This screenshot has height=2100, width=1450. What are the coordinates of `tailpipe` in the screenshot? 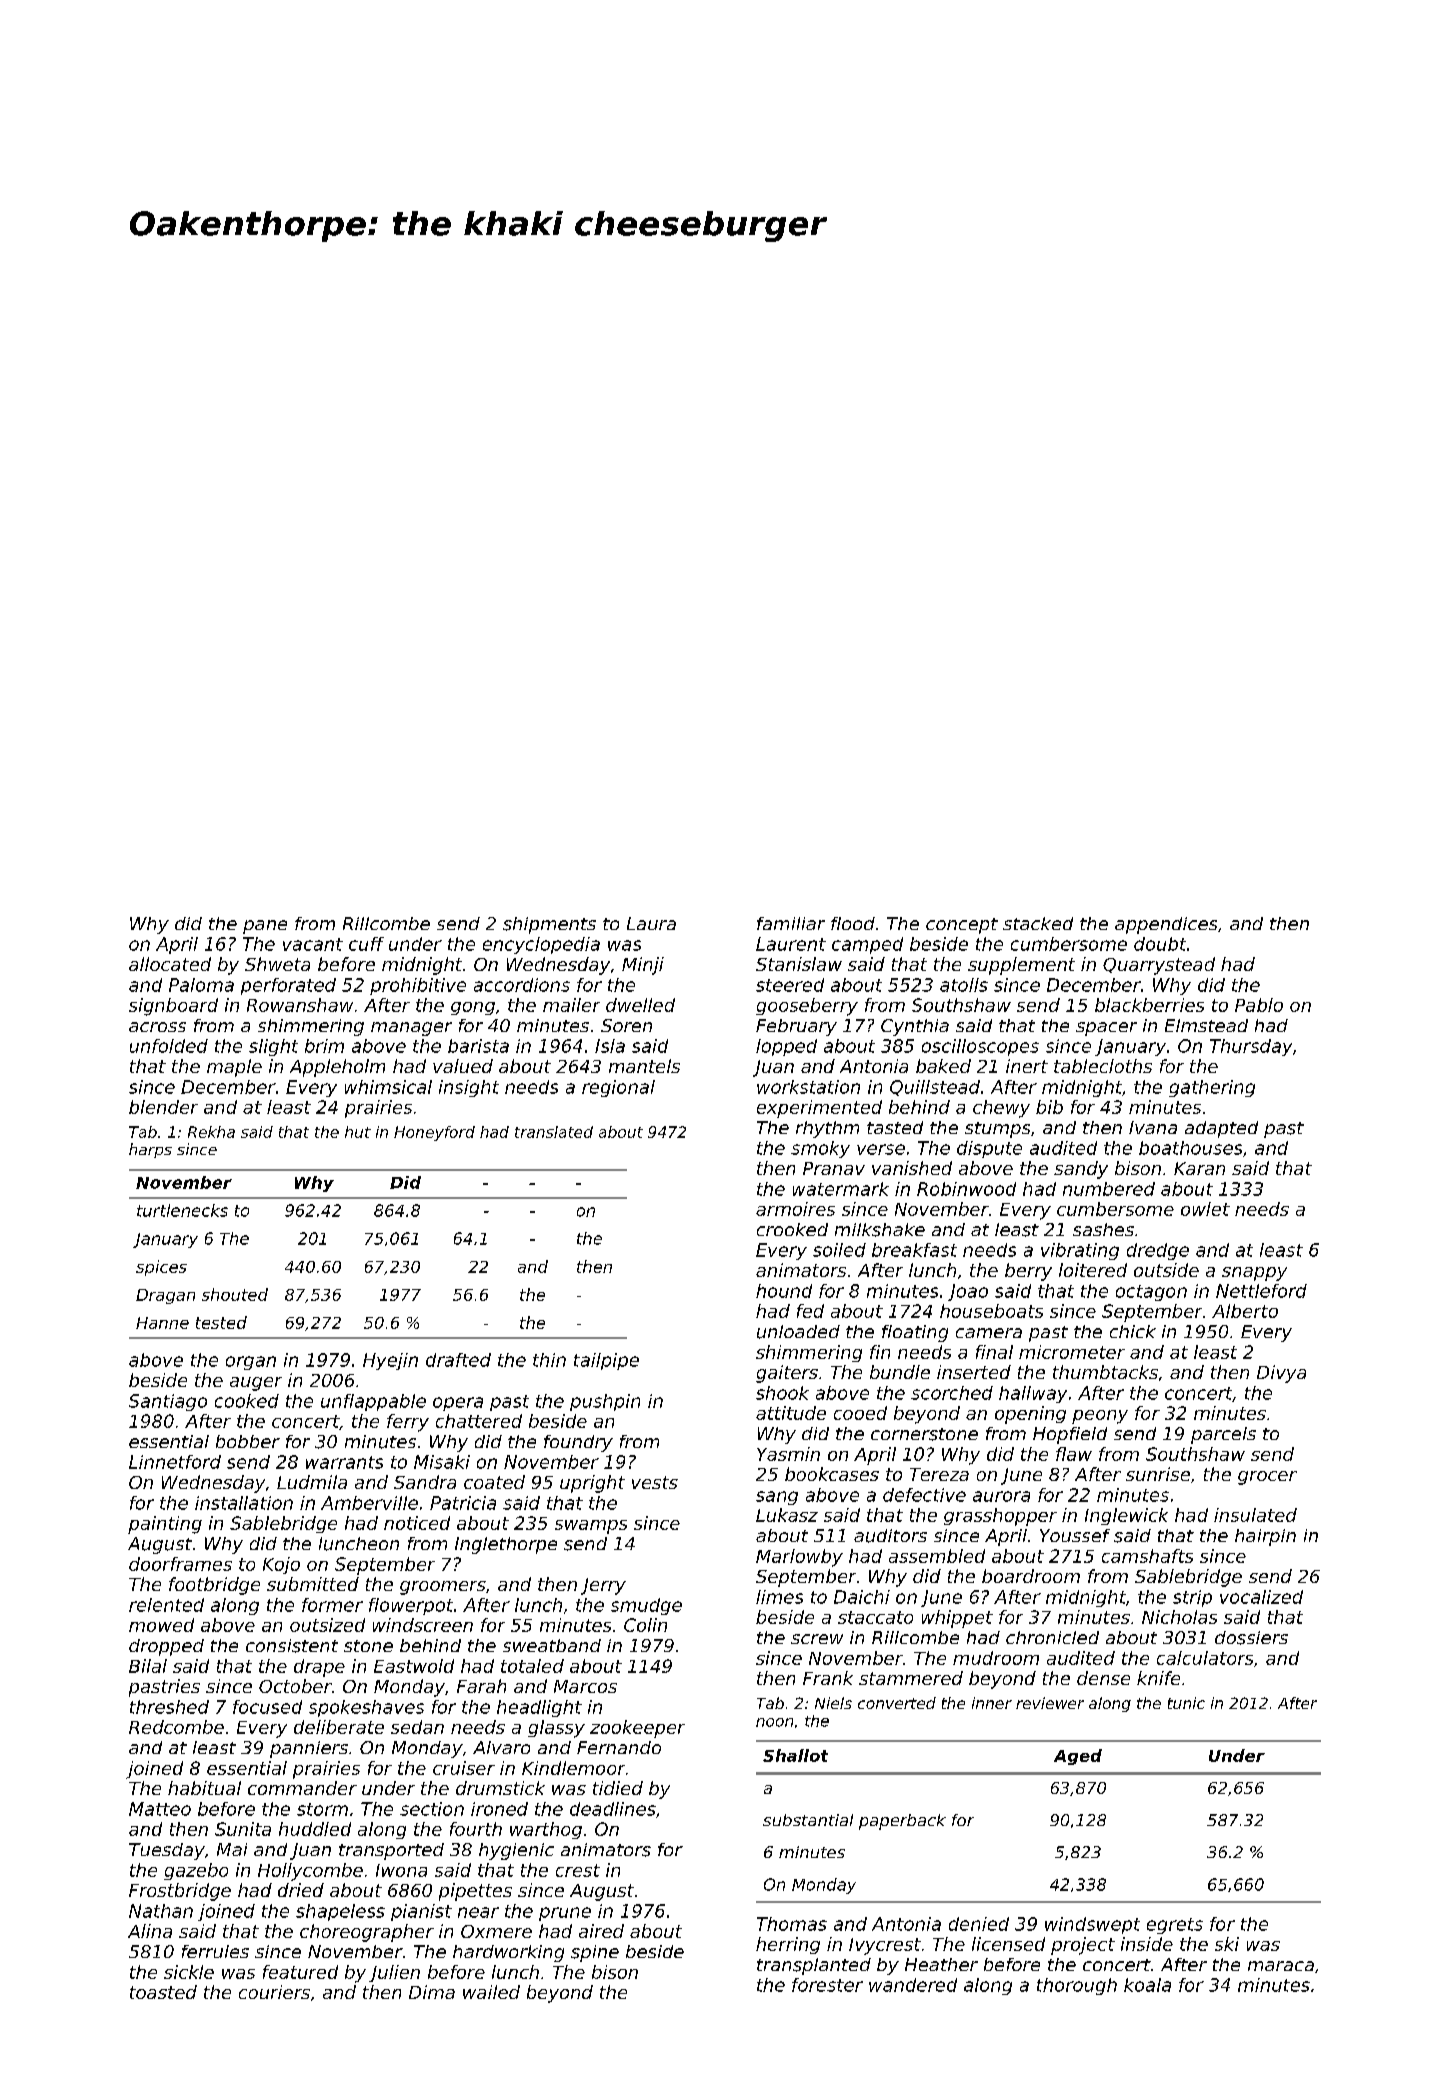 It's located at (606, 1361).
